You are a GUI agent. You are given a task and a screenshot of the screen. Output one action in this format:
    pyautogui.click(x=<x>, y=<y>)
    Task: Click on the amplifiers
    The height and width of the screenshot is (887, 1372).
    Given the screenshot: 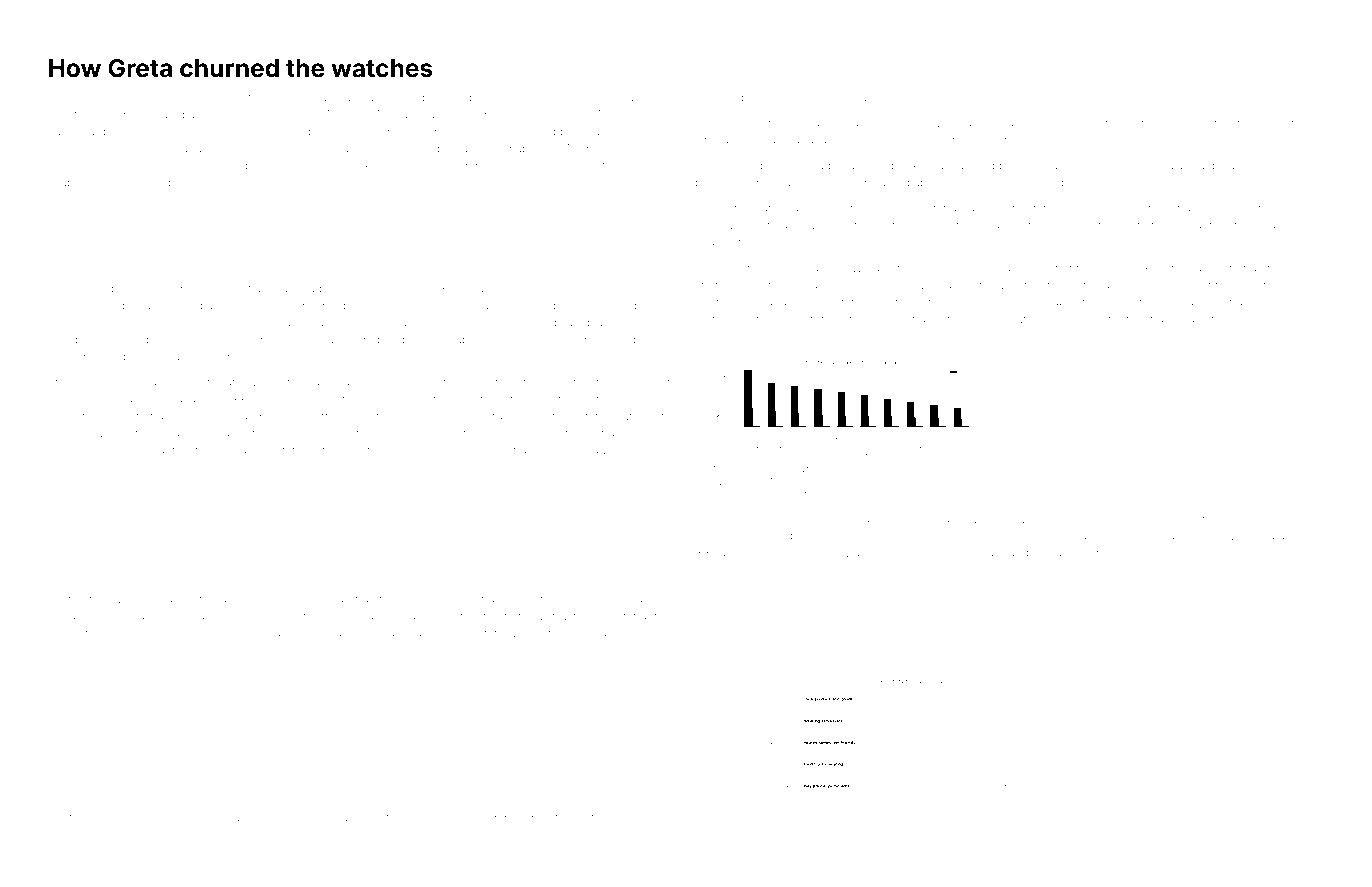 What is the action you would take?
    pyautogui.click(x=721, y=242)
